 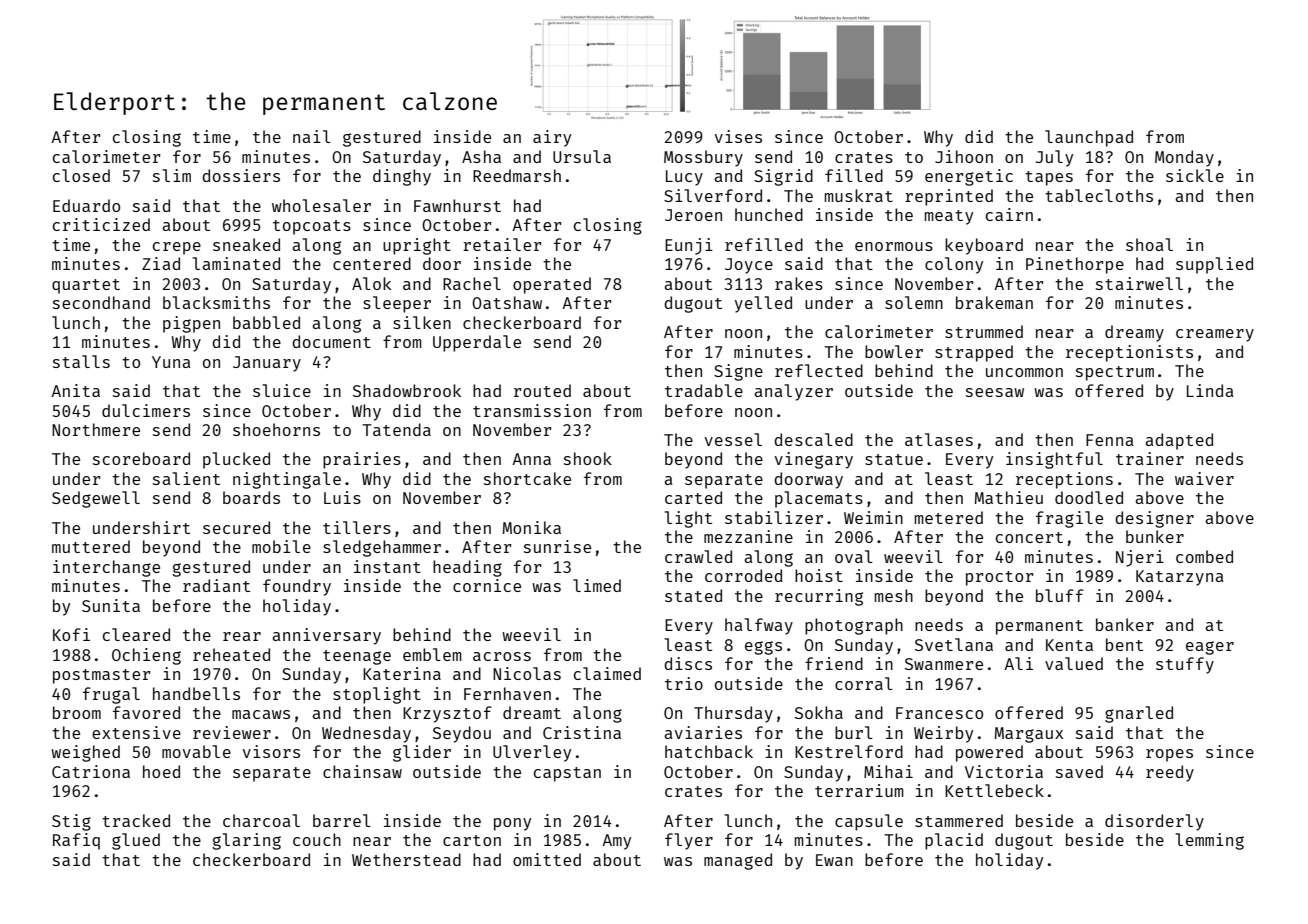 What do you see at coordinates (357, 527) in the screenshot?
I see `tillers` at bounding box center [357, 527].
